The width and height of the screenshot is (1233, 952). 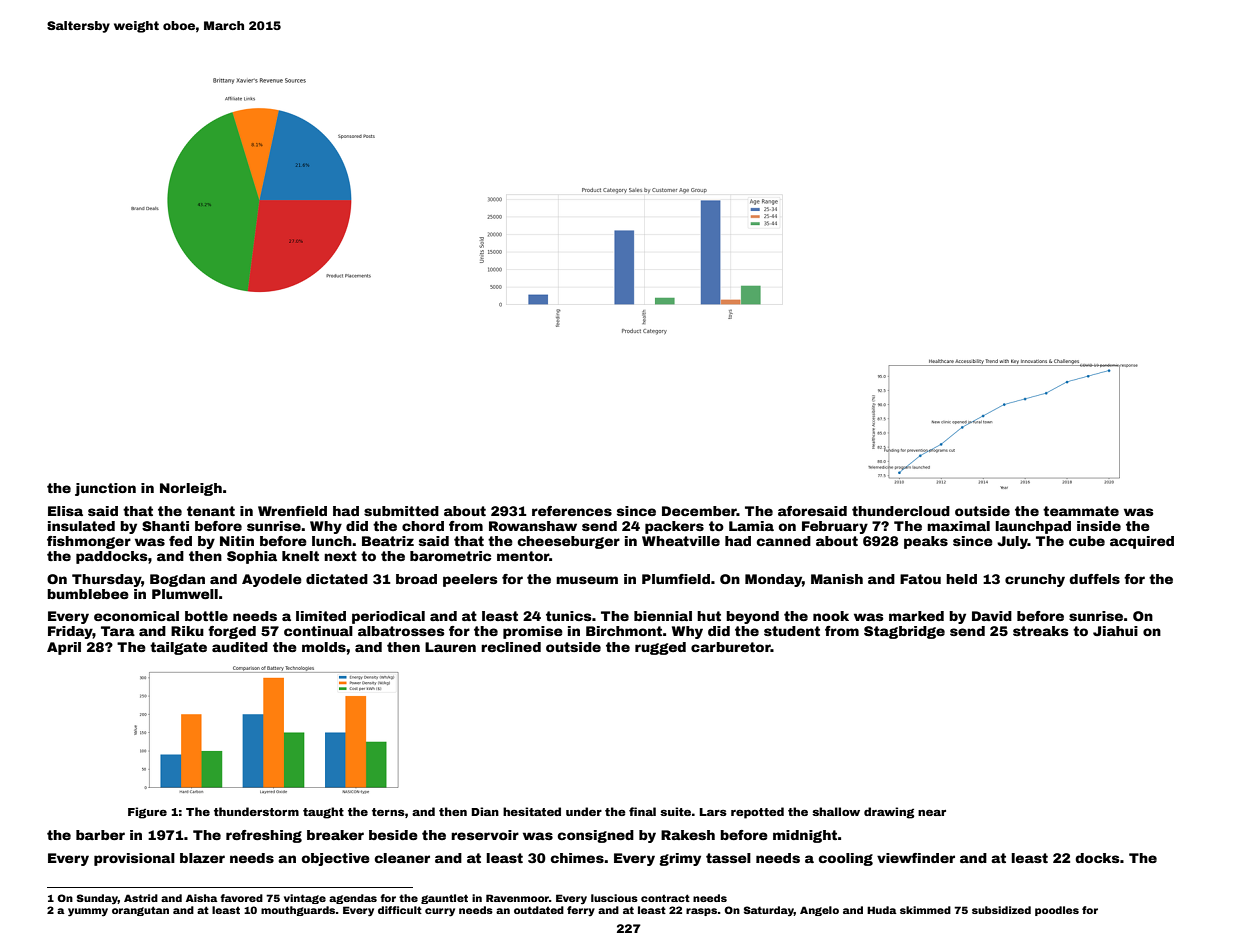 What do you see at coordinates (1041, 631) in the screenshot?
I see `streaks` at bounding box center [1041, 631].
